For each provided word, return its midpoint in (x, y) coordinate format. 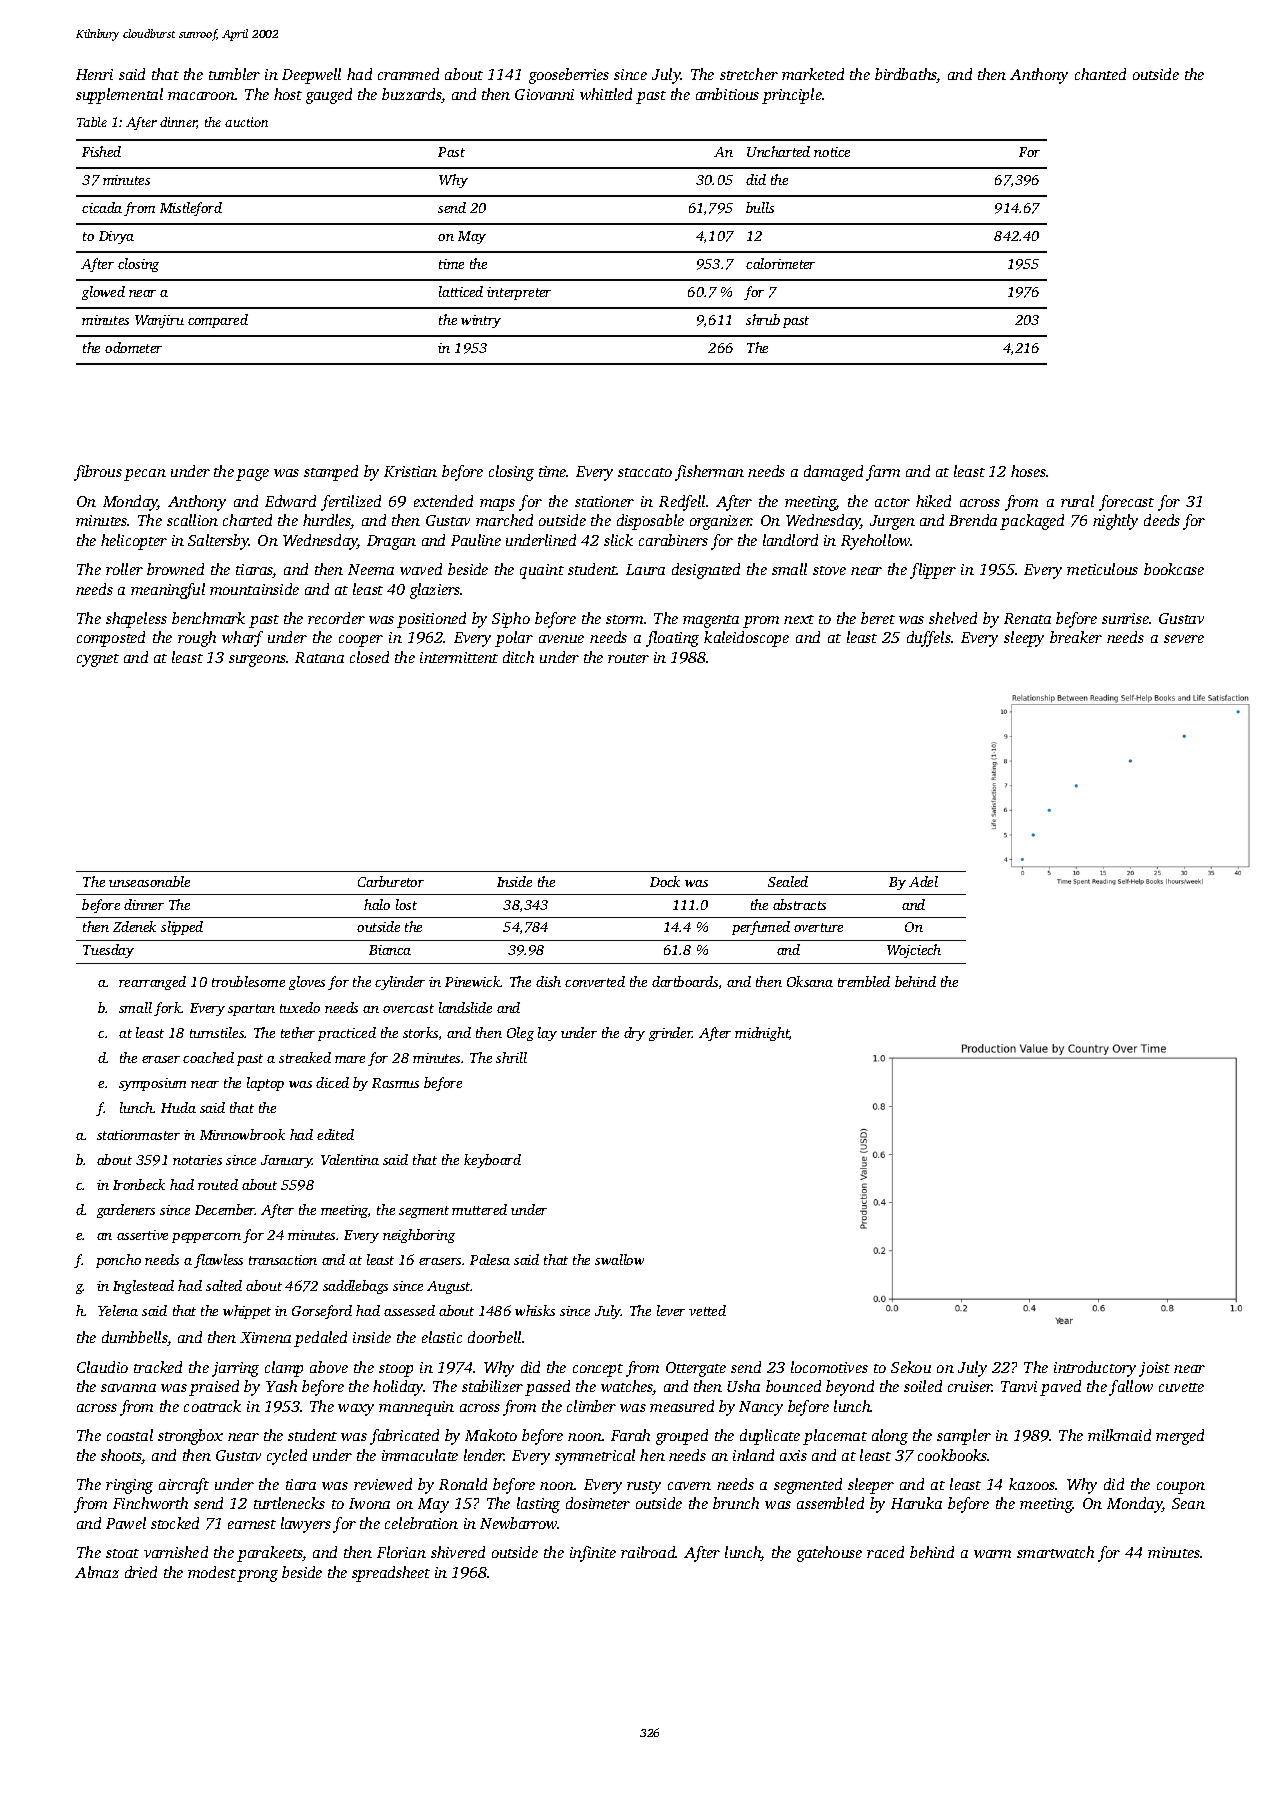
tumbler (234, 74)
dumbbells (135, 1338)
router (628, 658)
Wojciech (914, 951)
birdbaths (906, 75)
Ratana (319, 657)
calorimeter (780, 263)
